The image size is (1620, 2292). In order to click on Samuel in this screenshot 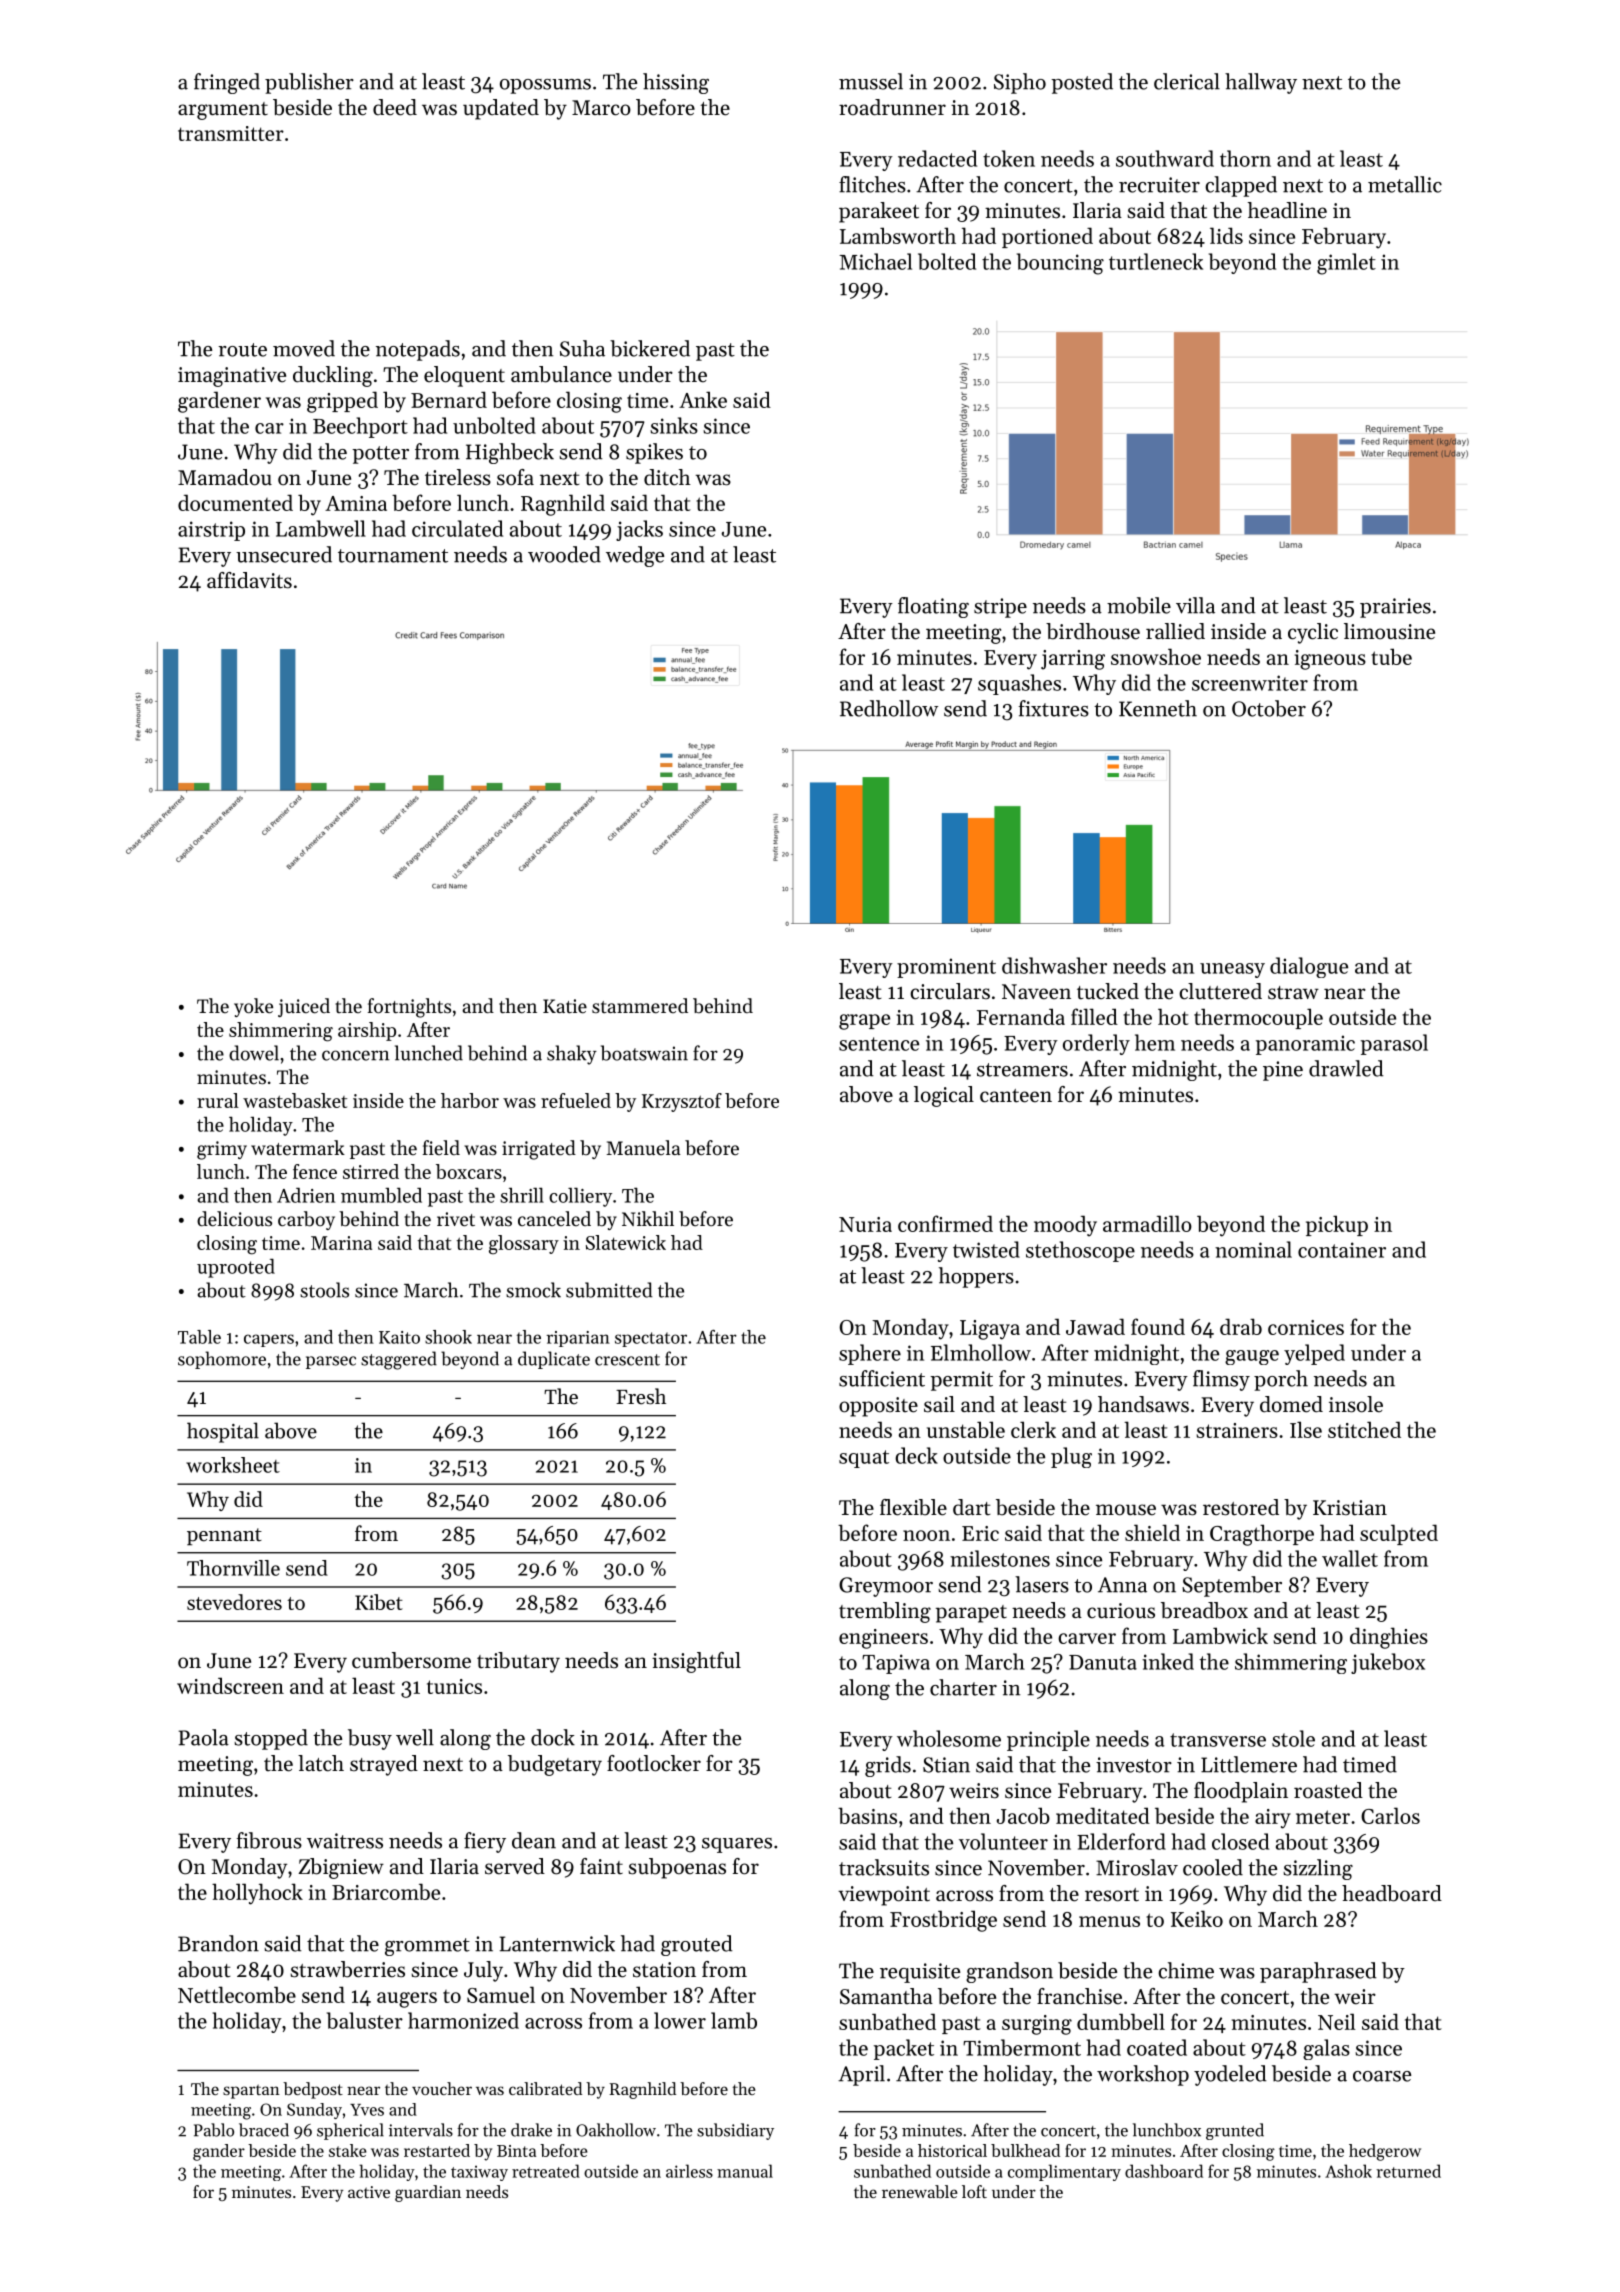, I will do `click(501, 1994)`.
